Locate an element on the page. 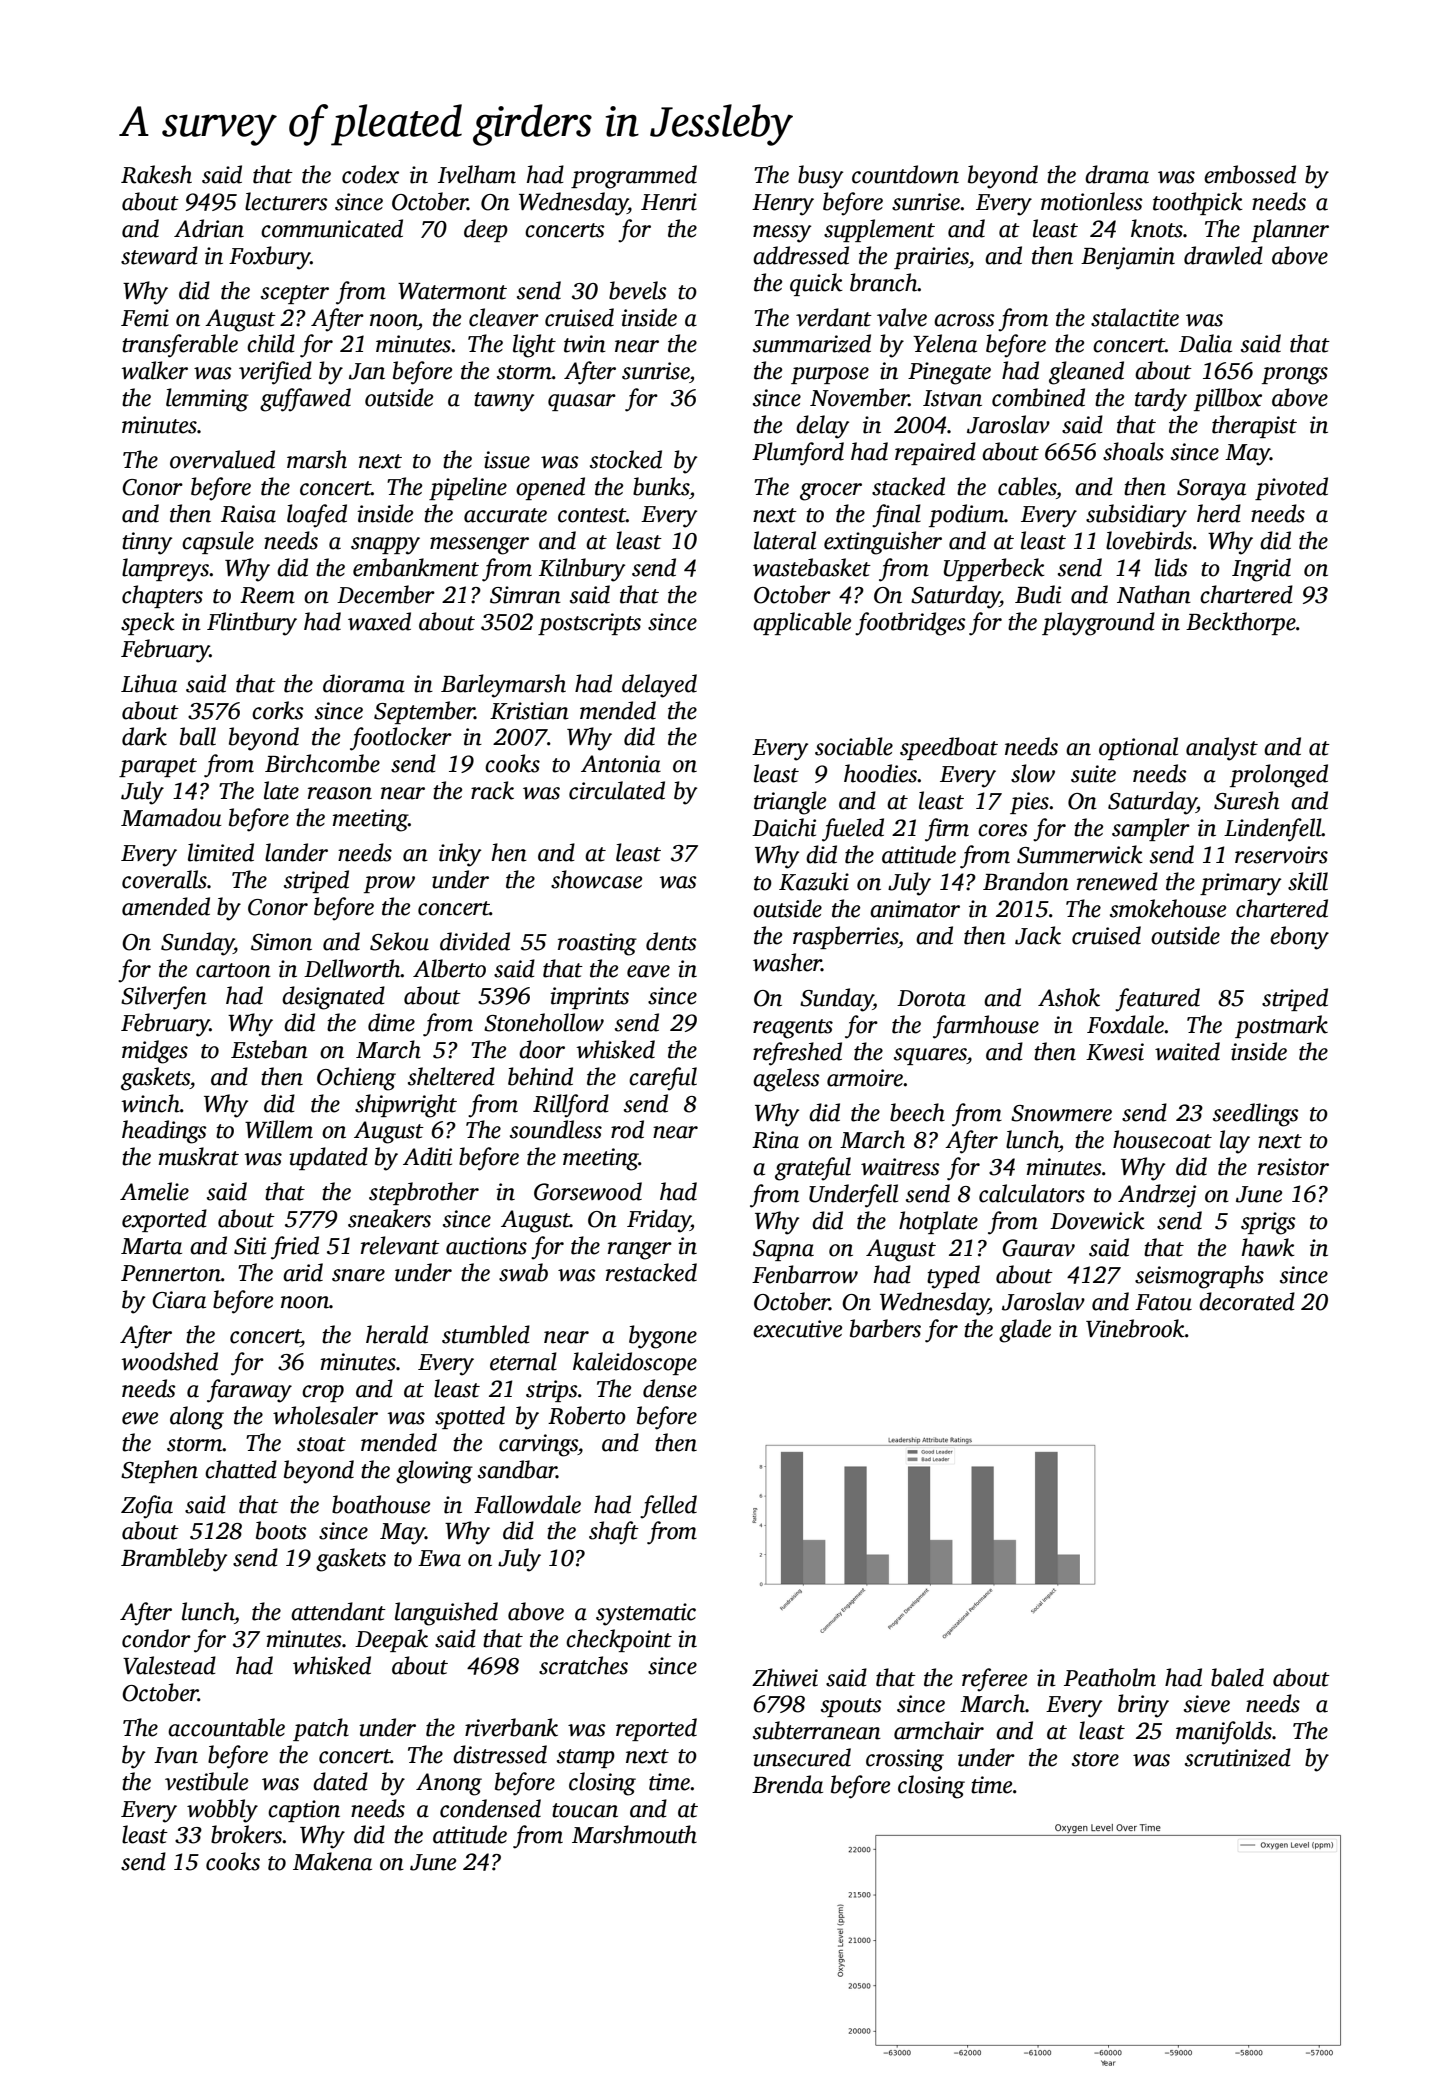  postmark is located at coordinates (1281, 1026).
